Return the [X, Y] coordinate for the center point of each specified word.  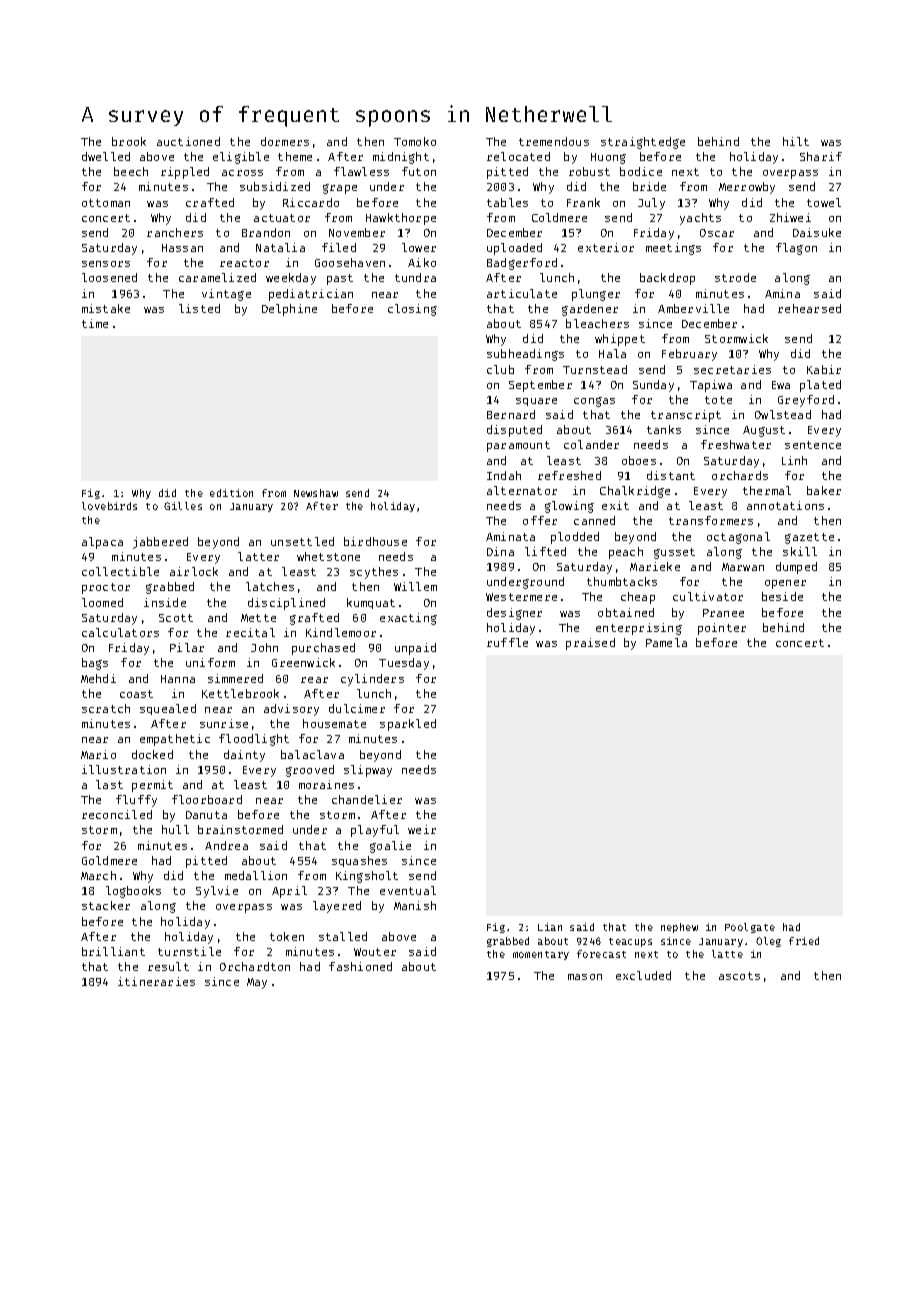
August [764, 431]
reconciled [117, 814]
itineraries [156, 981]
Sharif [821, 156]
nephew [679, 928]
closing [412, 310]
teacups [630, 942]
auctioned [188, 141]
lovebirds [109, 506]
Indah [504, 475]
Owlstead [783, 414]
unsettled [302, 541]
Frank [583, 202]
